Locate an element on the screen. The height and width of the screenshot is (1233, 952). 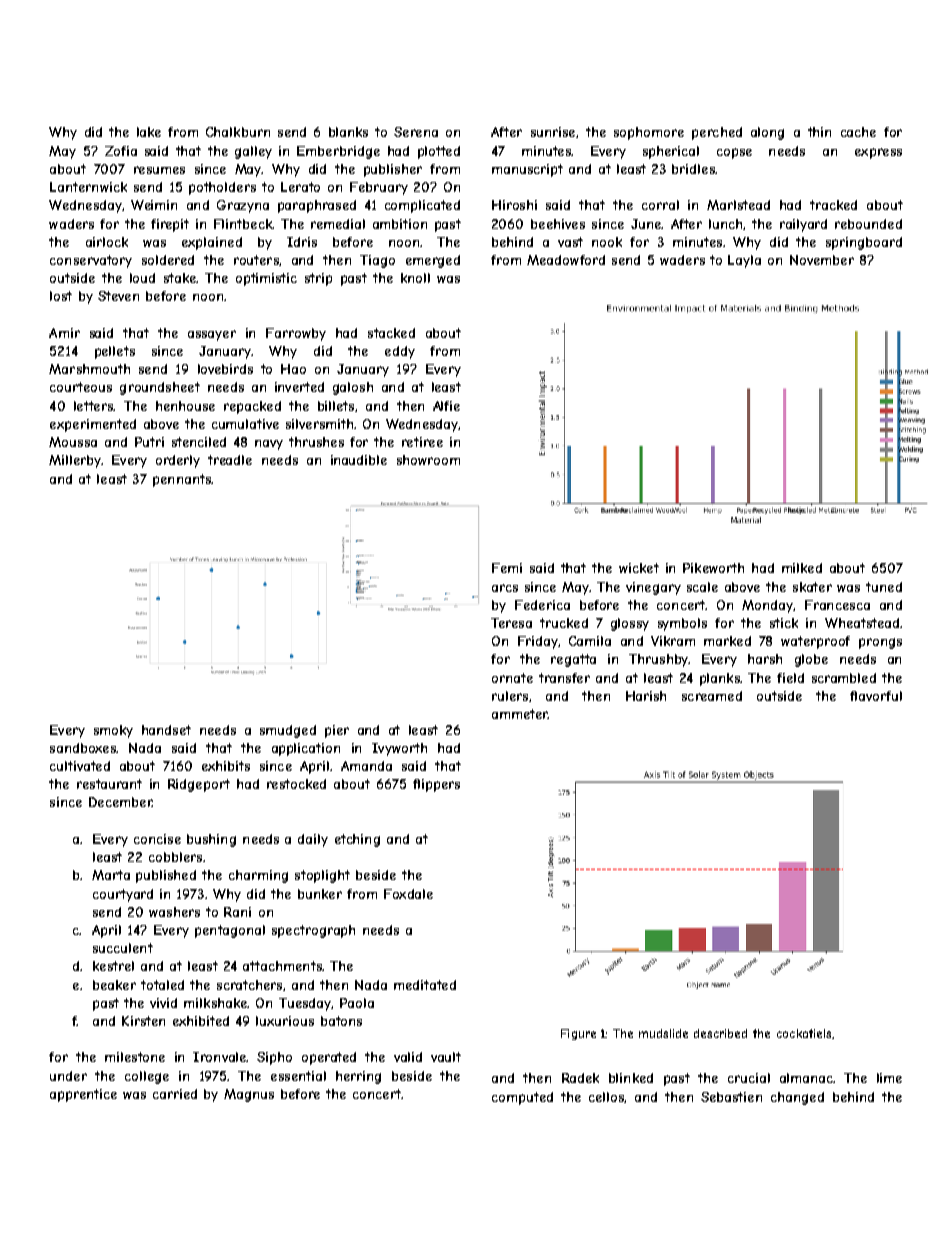
assayer is located at coordinates (212, 335).
